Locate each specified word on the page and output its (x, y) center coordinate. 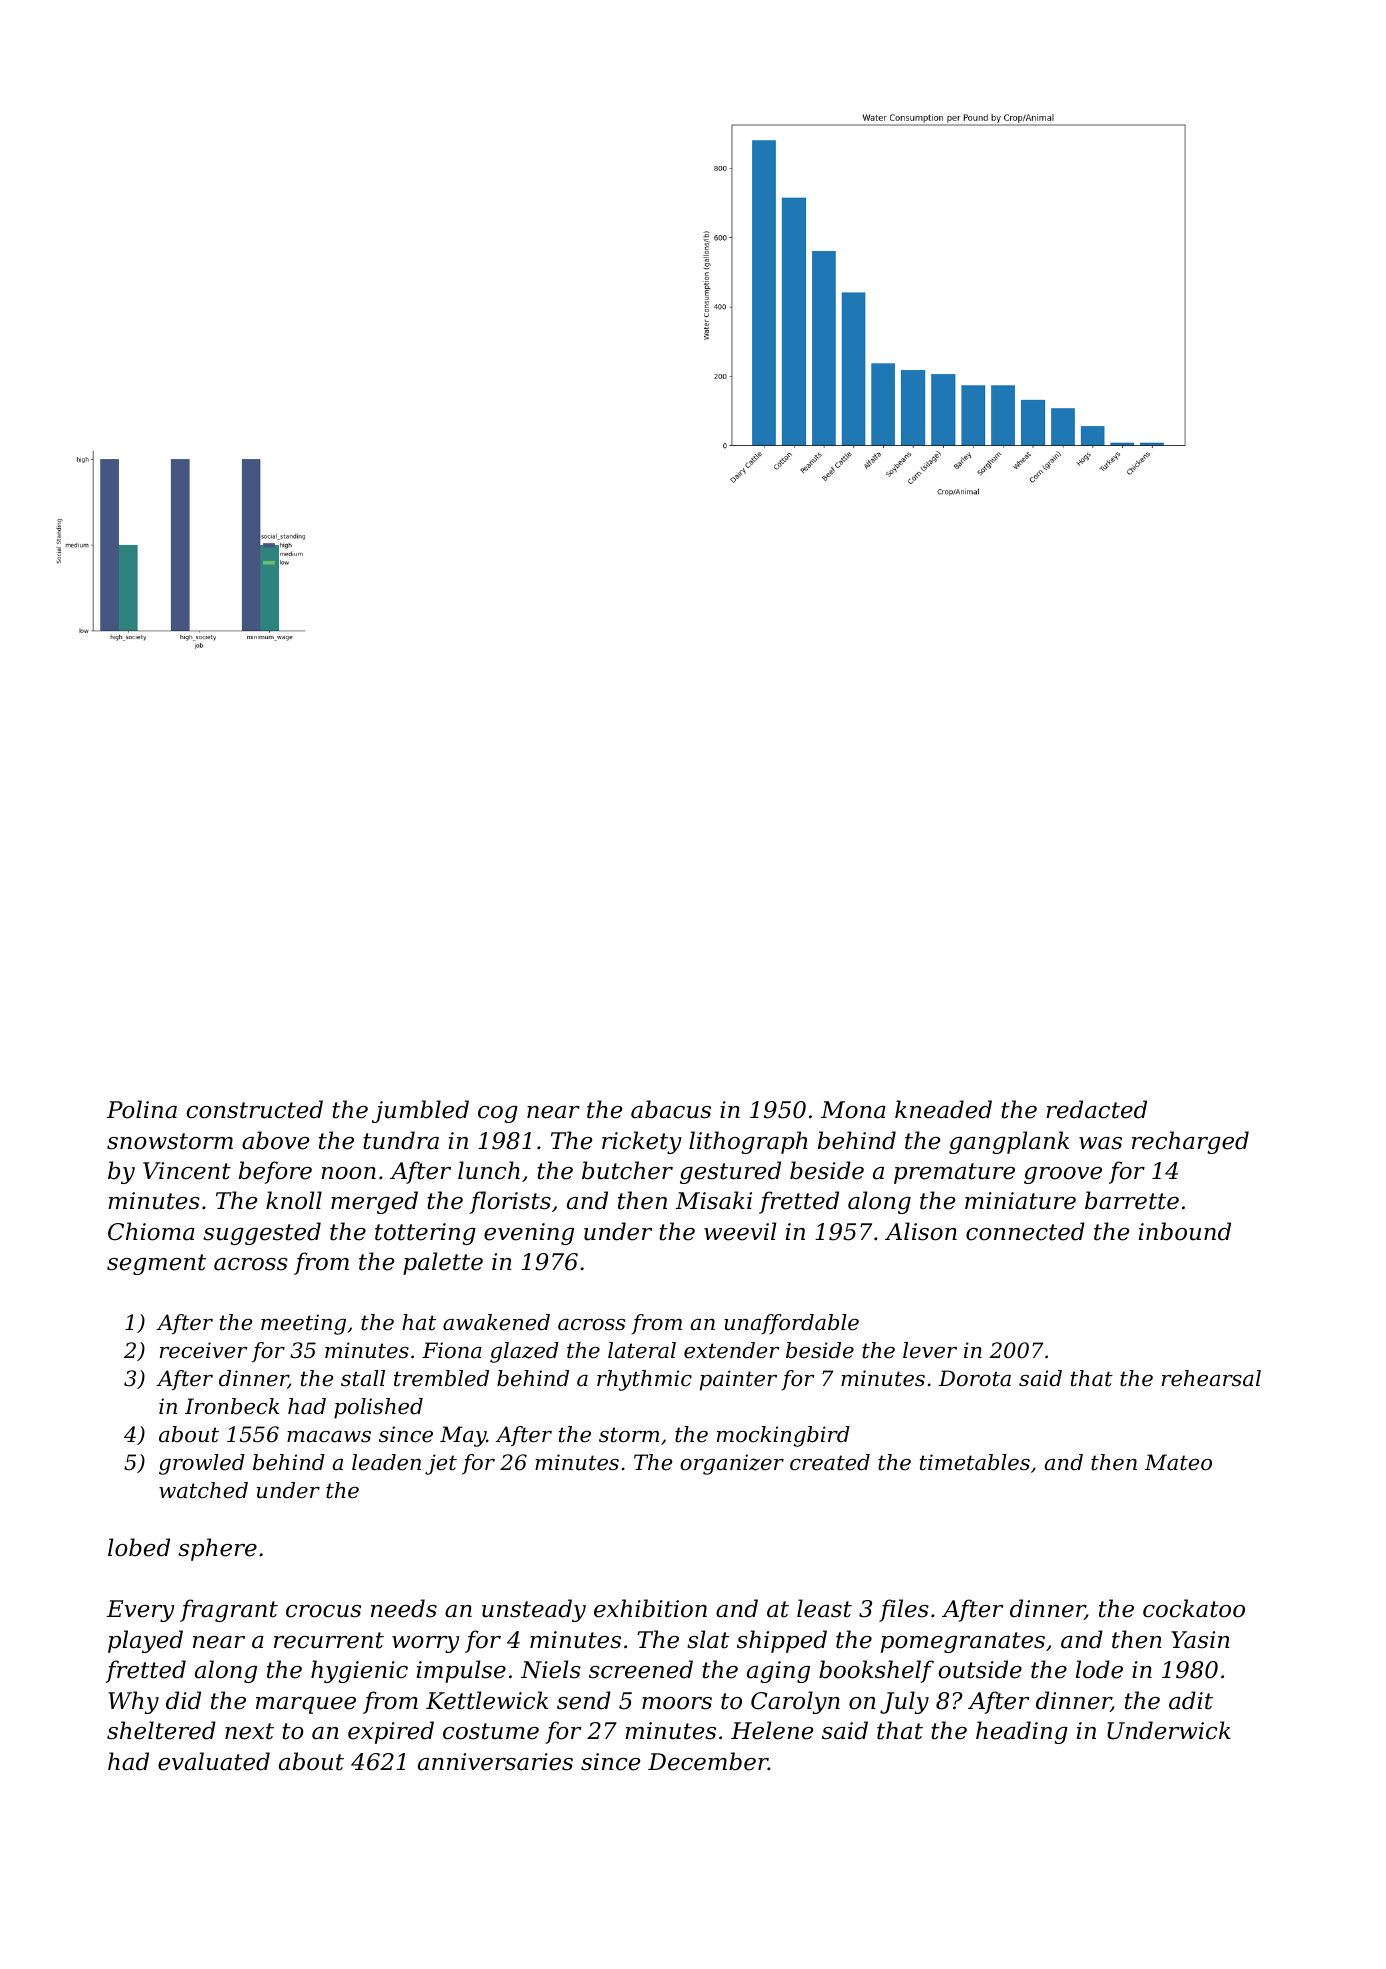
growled (202, 1464)
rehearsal (1211, 1378)
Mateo (1178, 1462)
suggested (262, 1233)
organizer (732, 1464)
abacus (671, 1109)
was (1100, 1143)
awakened (496, 1322)
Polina (141, 1109)
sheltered (161, 1730)
